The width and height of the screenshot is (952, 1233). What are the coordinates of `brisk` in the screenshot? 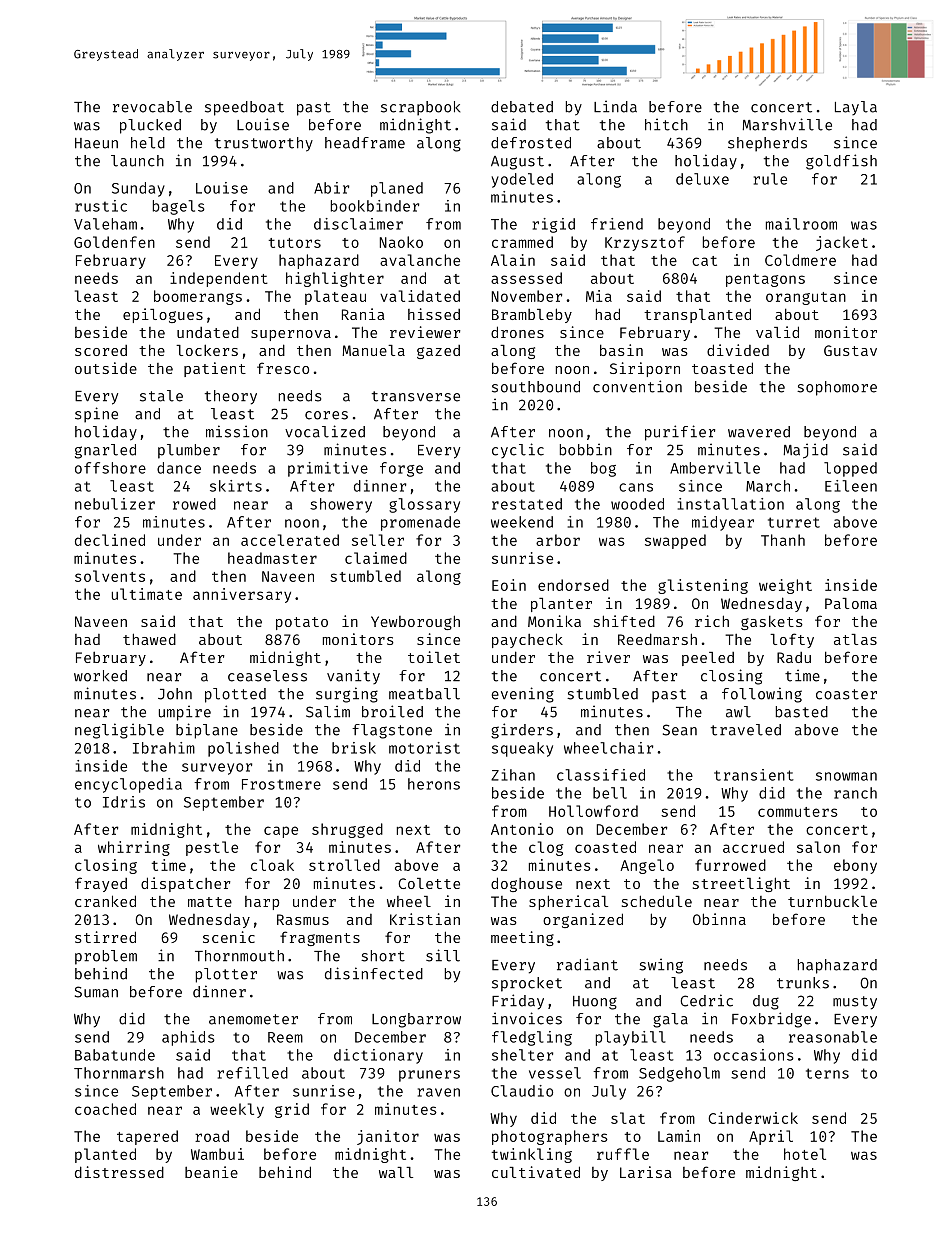 It's located at (354, 748).
